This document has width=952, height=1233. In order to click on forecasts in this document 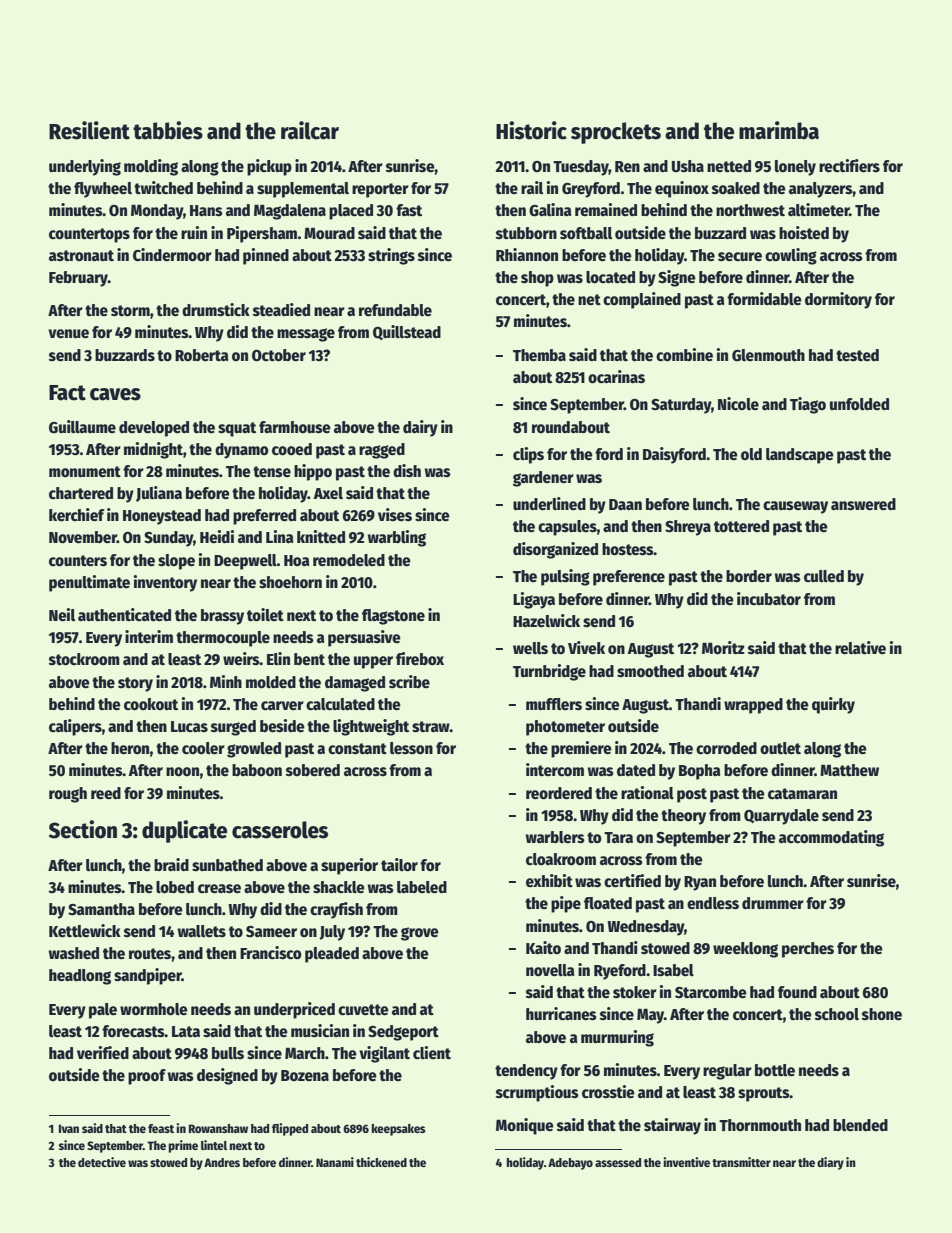, I will do `click(133, 1031)`.
